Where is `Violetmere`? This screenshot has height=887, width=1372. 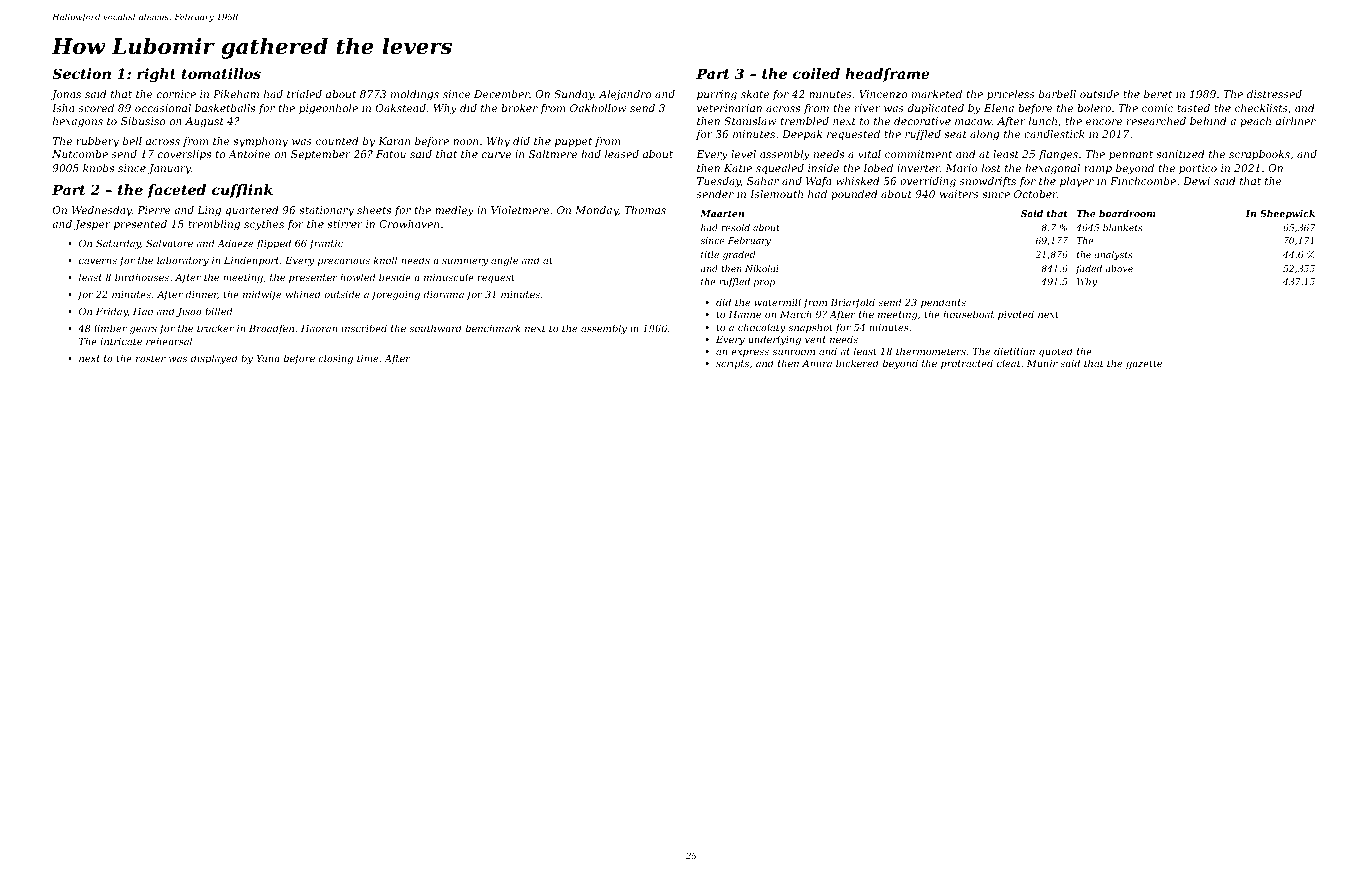
Violetmere is located at coordinates (520, 210).
